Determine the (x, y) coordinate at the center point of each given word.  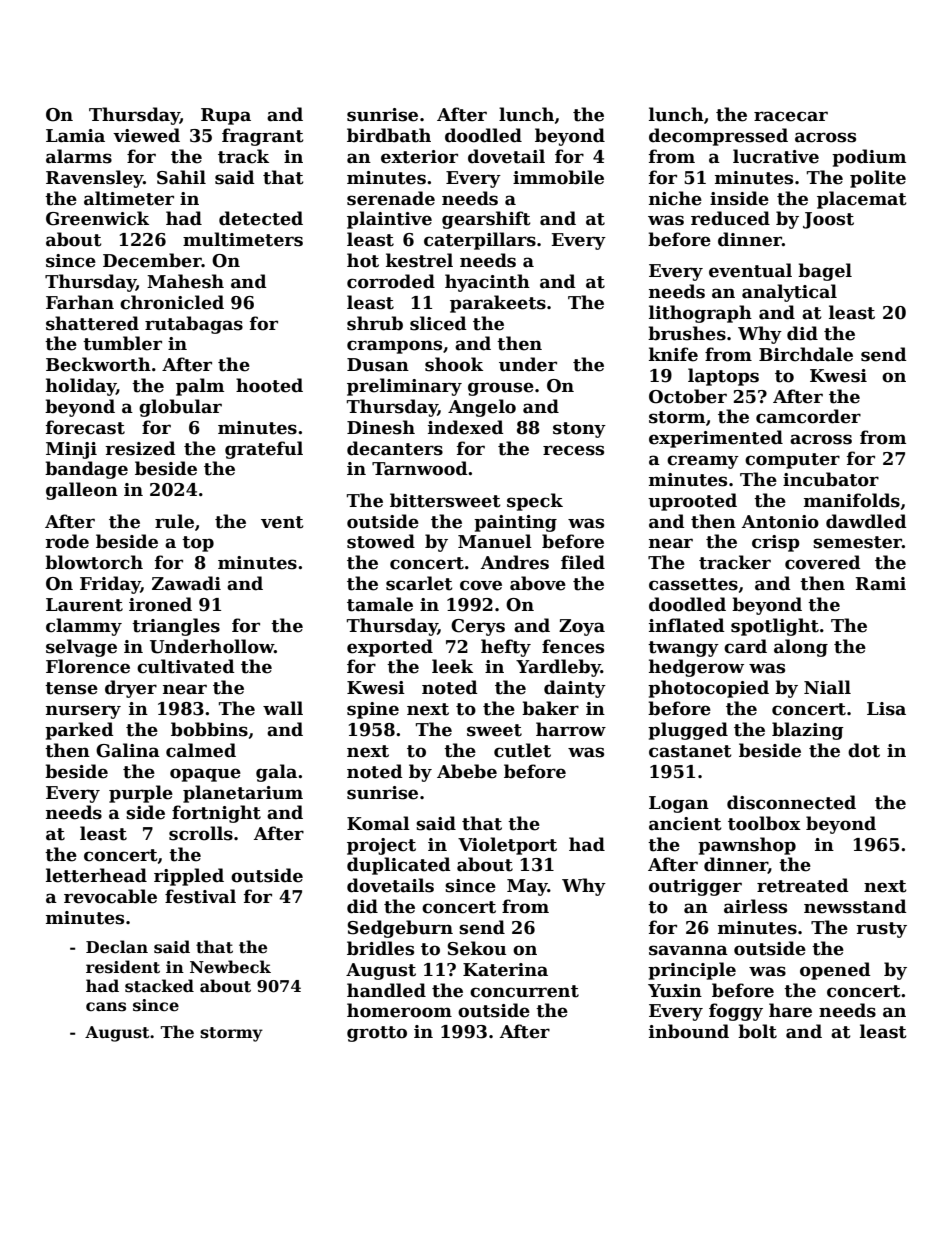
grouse (501, 389)
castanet (690, 751)
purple (141, 794)
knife (673, 354)
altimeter (129, 198)
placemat (862, 200)
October (688, 396)
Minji (71, 450)
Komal (378, 823)
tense (71, 688)
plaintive (389, 220)
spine (373, 710)
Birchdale (806, 354)
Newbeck (230, 967)
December (152, 260)
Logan (679, 804)
